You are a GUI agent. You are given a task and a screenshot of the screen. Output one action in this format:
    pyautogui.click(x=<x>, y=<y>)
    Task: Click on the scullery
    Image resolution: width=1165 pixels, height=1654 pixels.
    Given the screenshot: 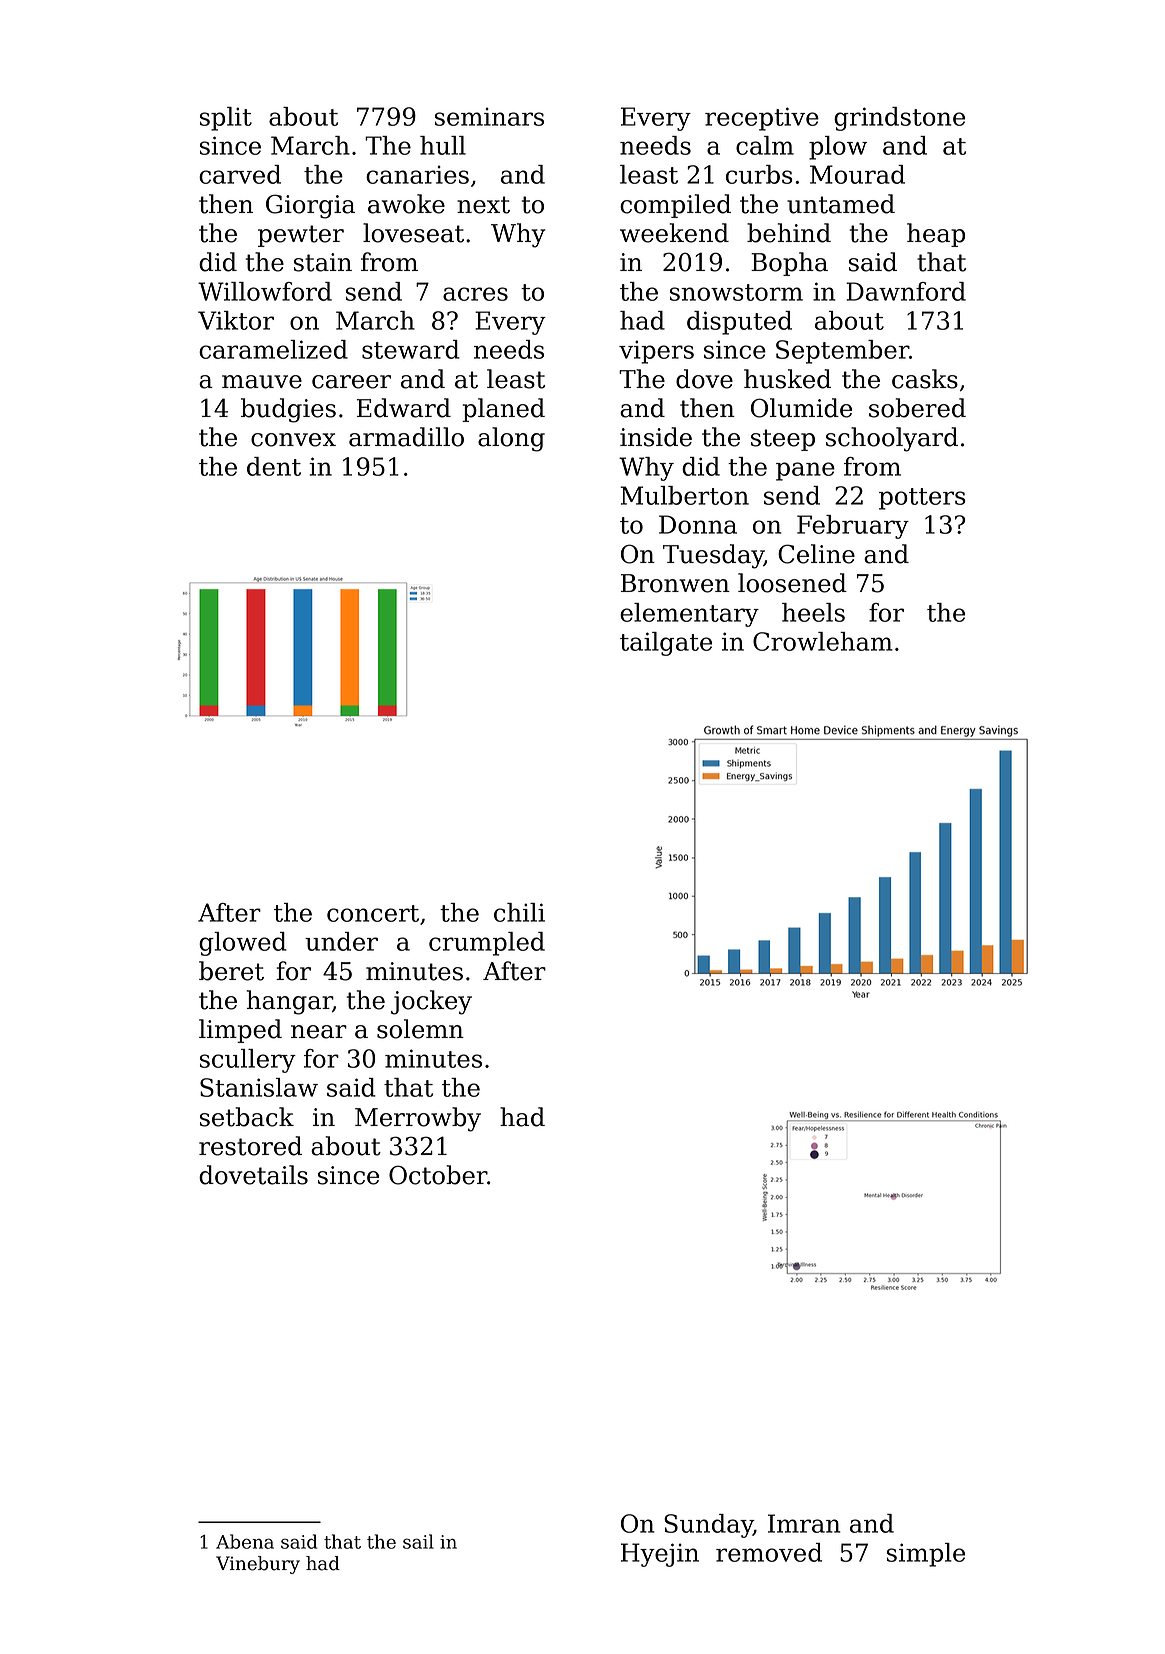 What is the action you would take?
    pyautogui.click(x=248, y=1061)
